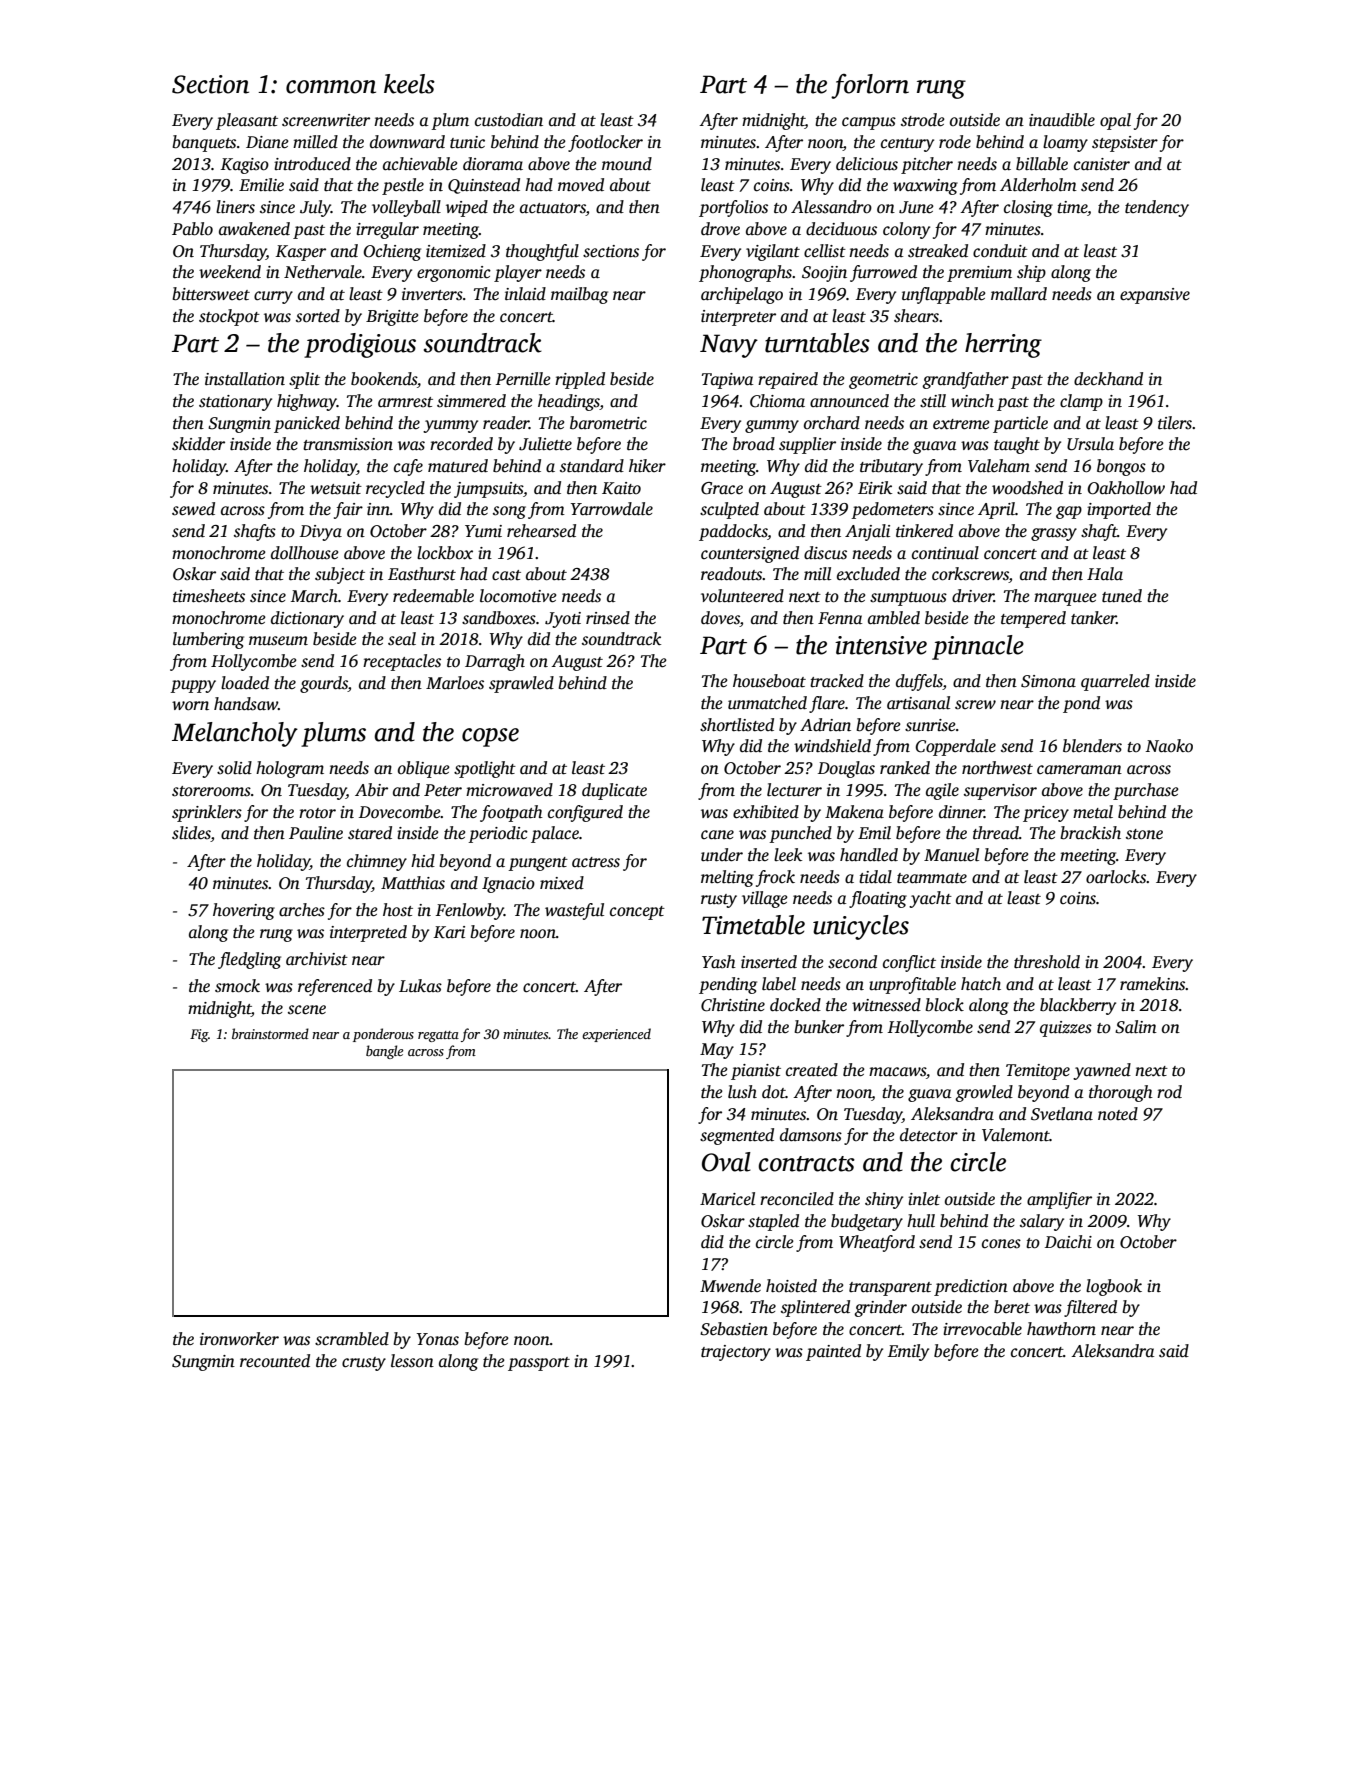  Describe the element at coordinates (239, 1339) in the screenshot. I see `ironworker` at that location.
